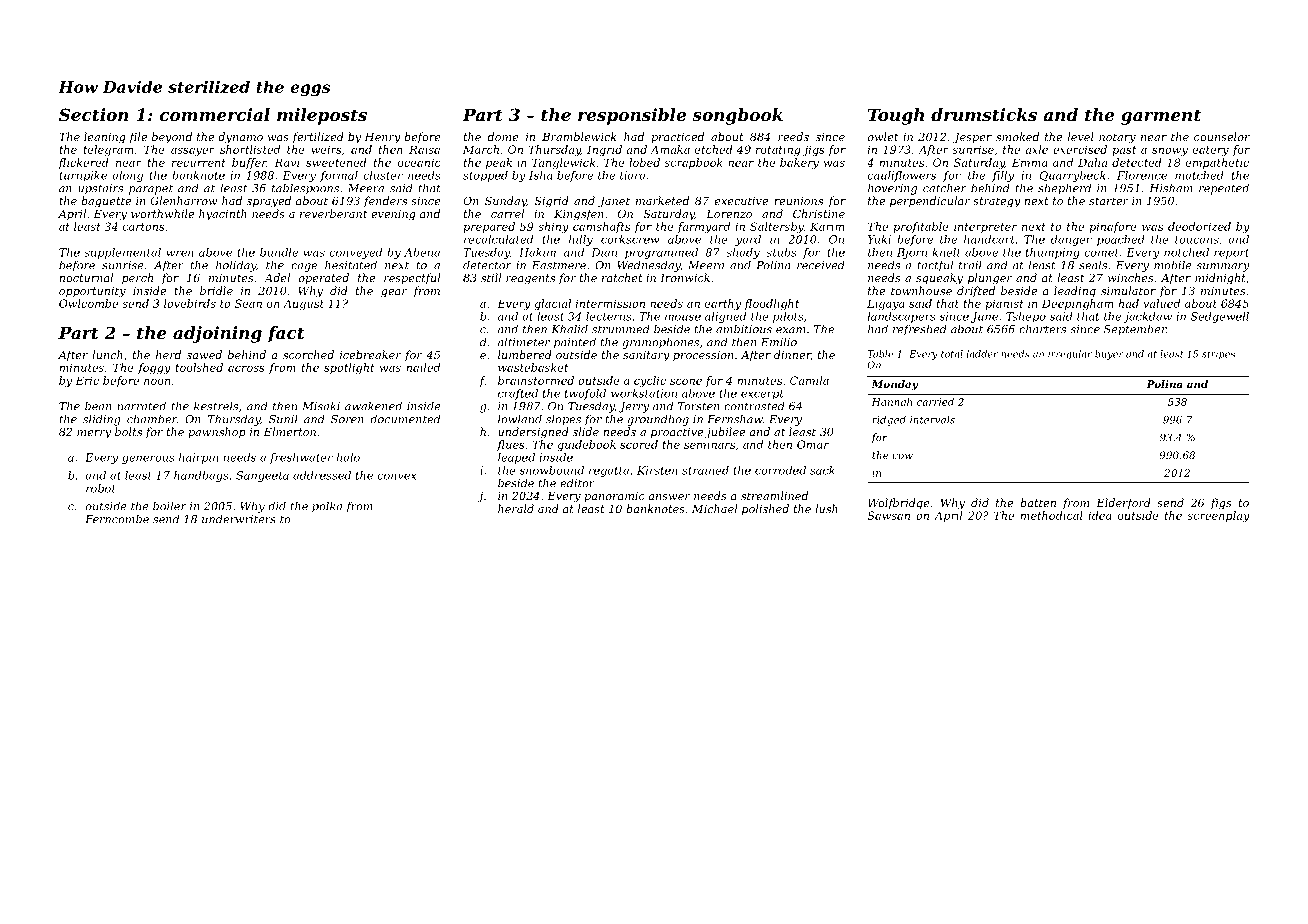 Image resolution: width=1308 pixels, height=924 pixels. I want to click on hilly, so click(581, 240).
